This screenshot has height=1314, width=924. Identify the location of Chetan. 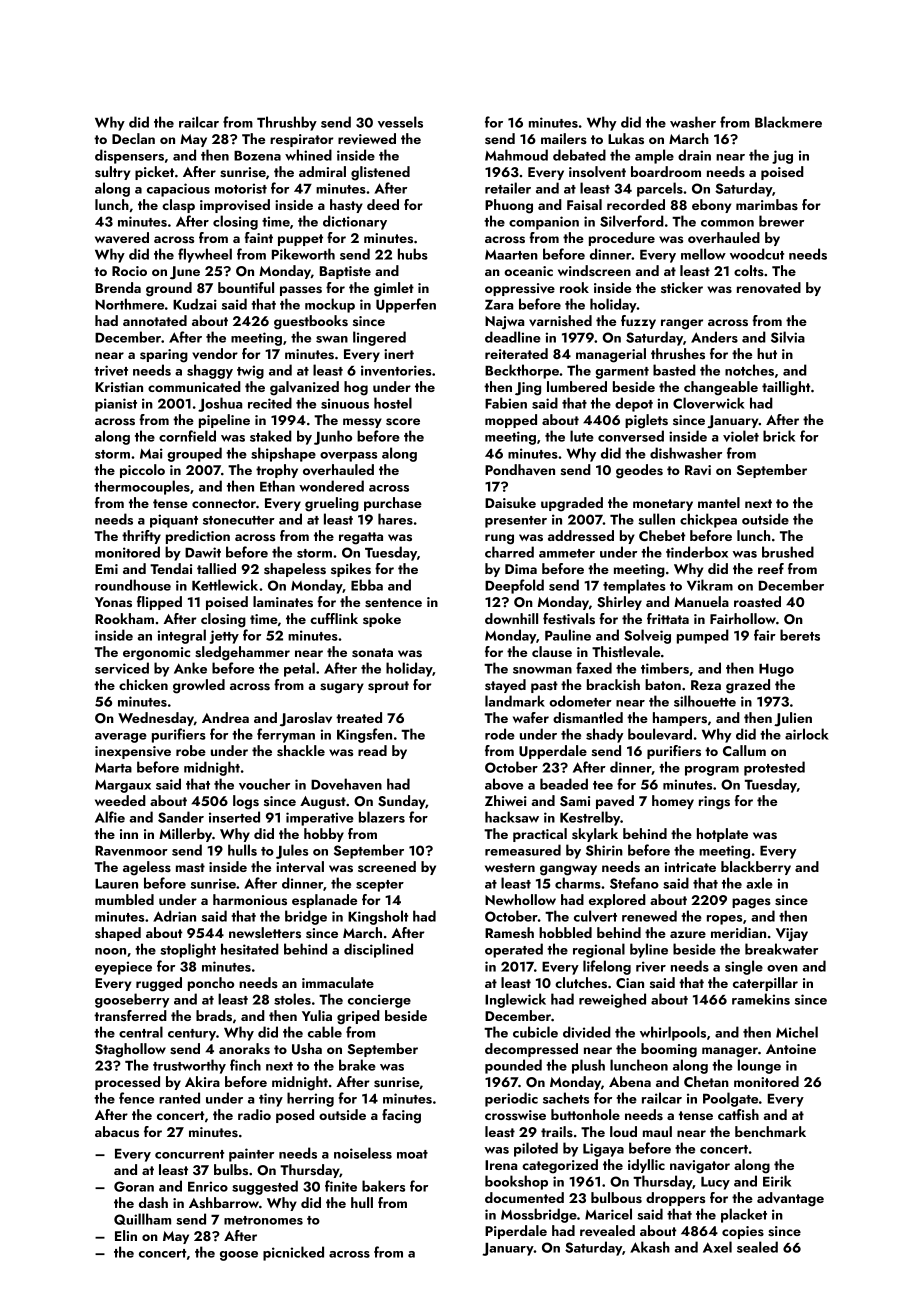
(706, 1081).
